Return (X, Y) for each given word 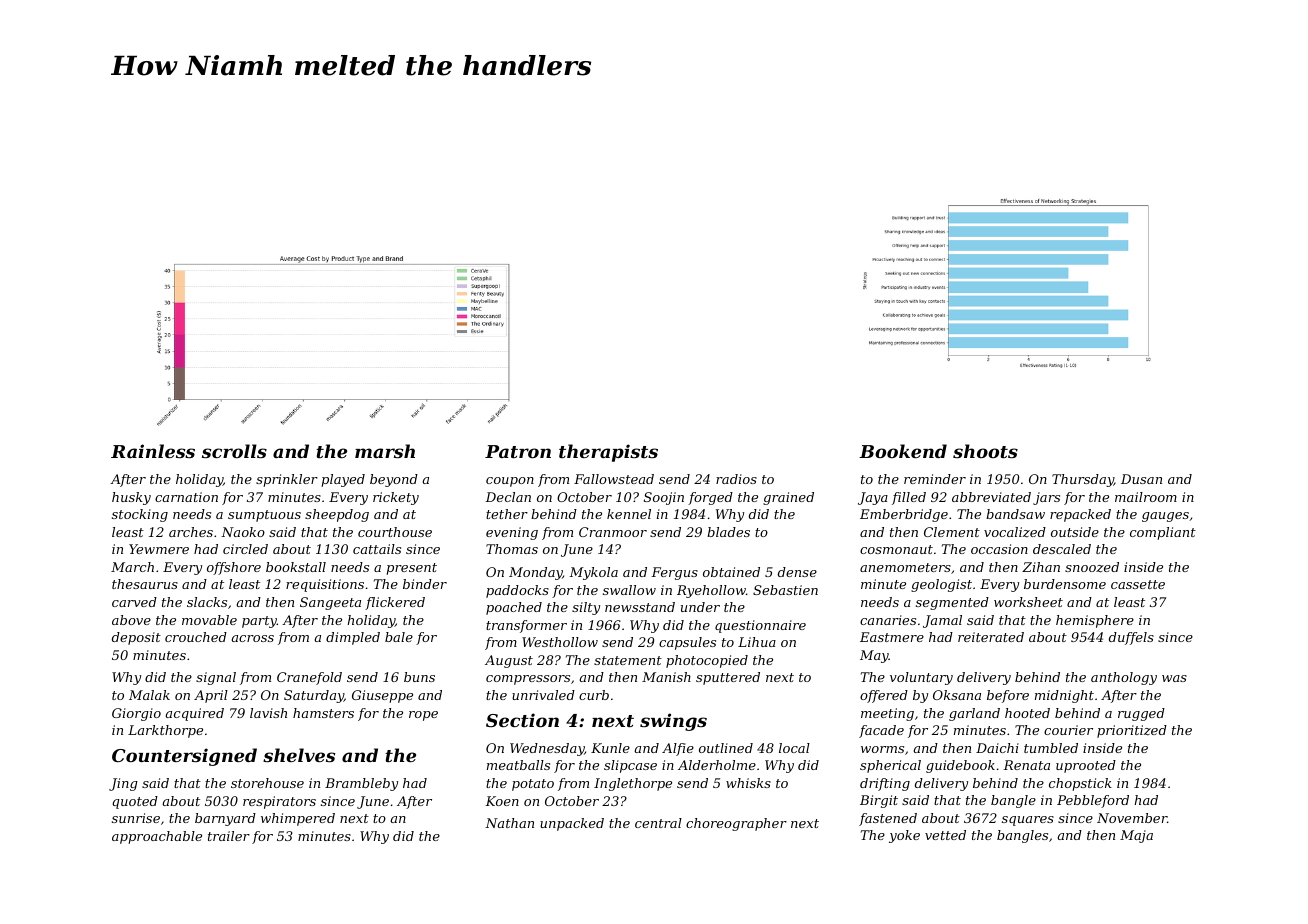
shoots (985, 451)
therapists (608, 453)
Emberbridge (904, 515)
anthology (1124, 678)
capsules (687, 643)
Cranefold (309, 678)
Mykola (593, 573)
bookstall (296, 567)
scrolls (234, 451)
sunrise (136, 818)
